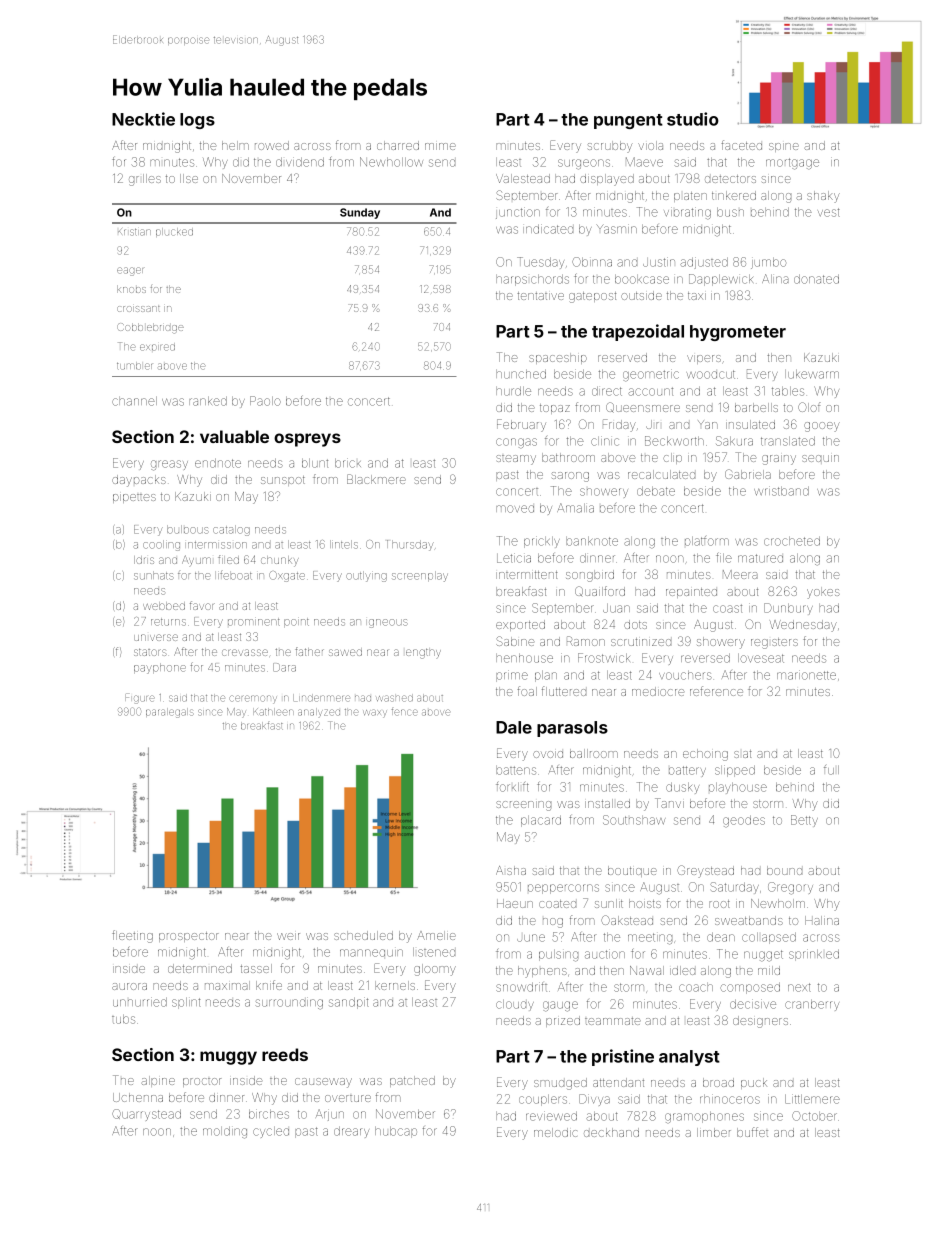 The image size is (952, 1233). Describe the element at coordinates (134, 401) in the image. I see `channel` at that location.
